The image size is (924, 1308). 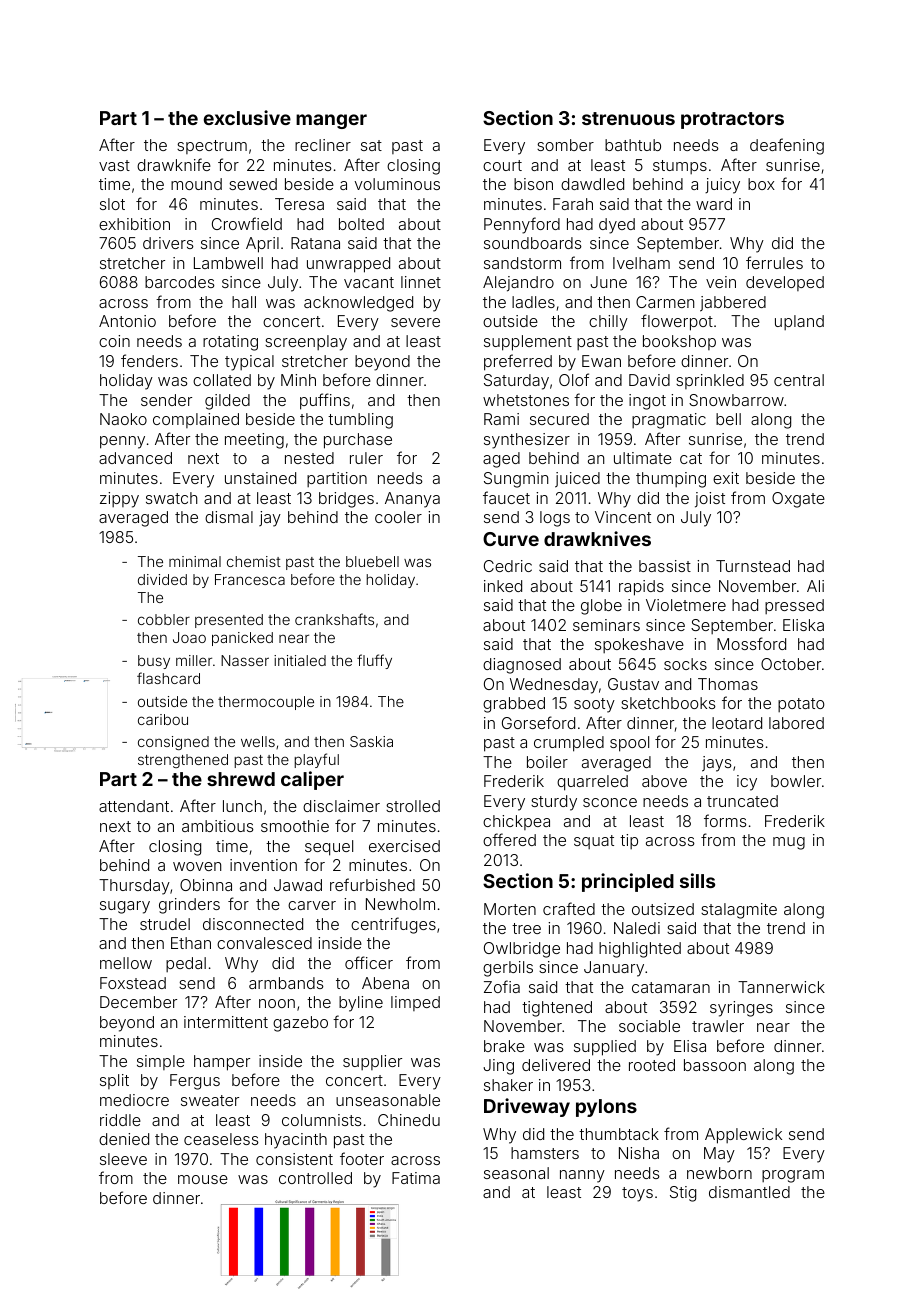 I want to click on forms, so click(x=725, y=820).
